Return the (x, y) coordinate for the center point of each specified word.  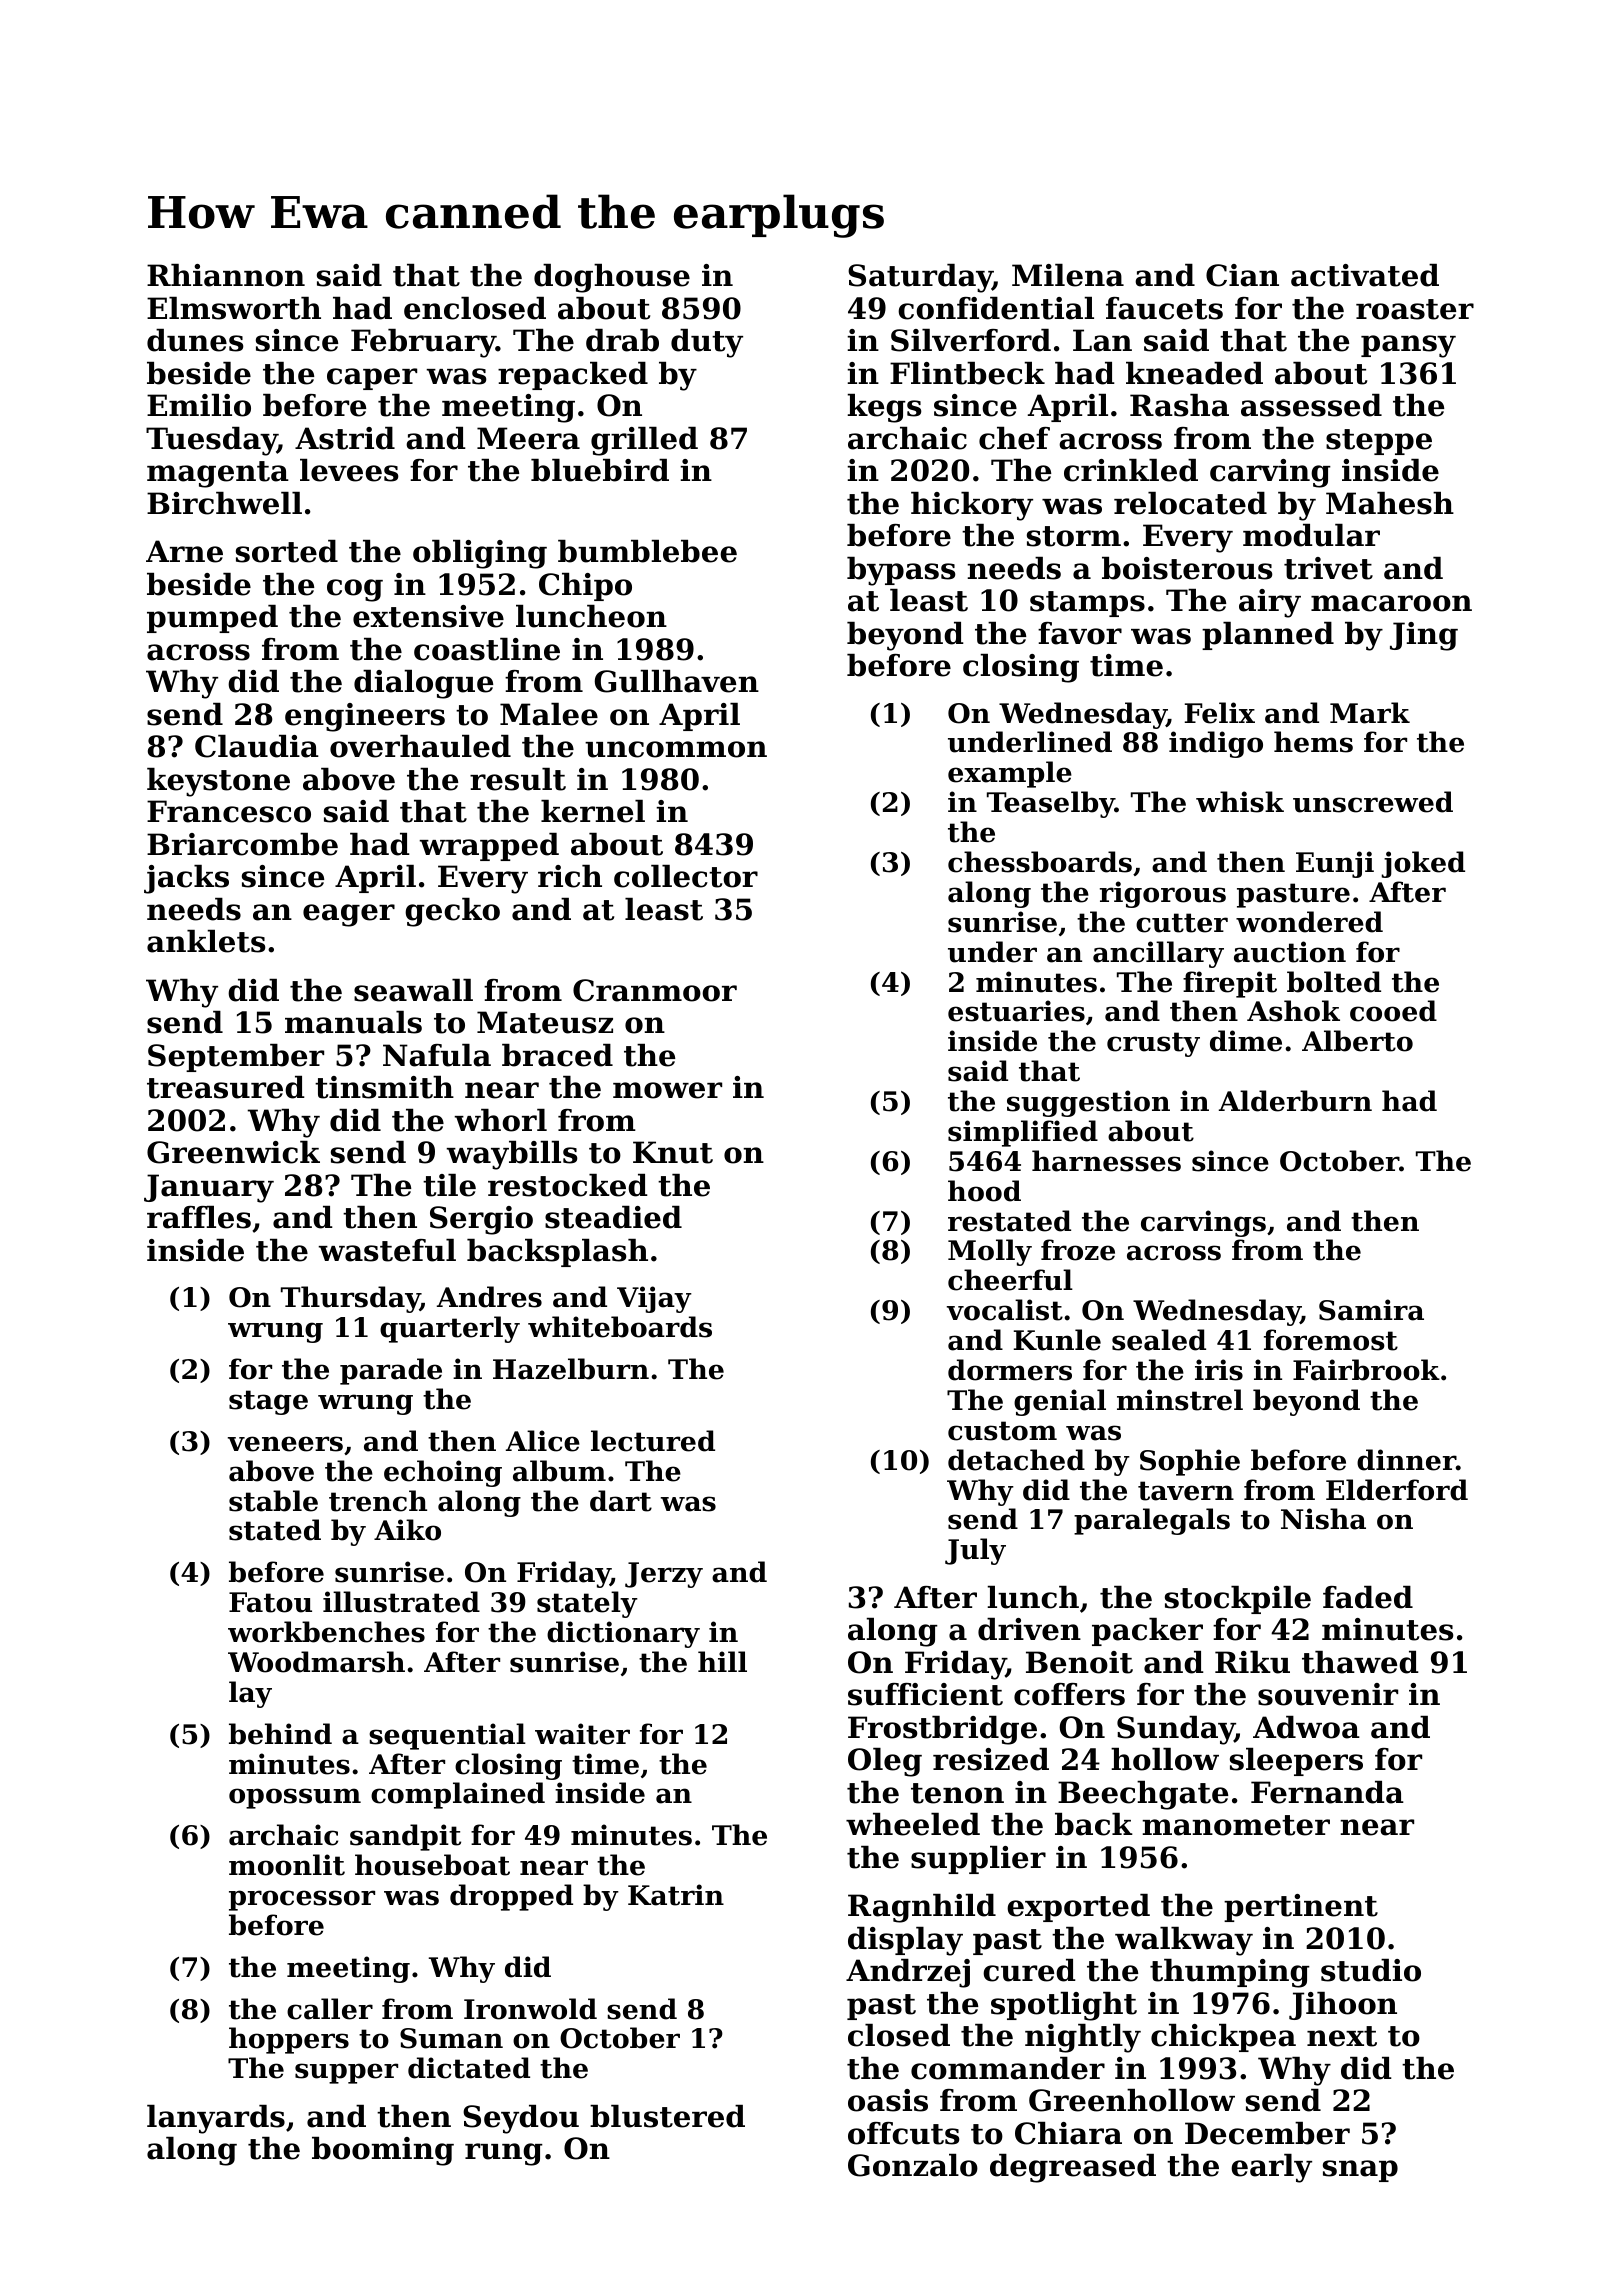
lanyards (216, 2119)
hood (984, 1191)
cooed (1393, 1011)
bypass (901, 571)
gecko (452, 912)
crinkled (1131, 470)
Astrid (345, 438)
